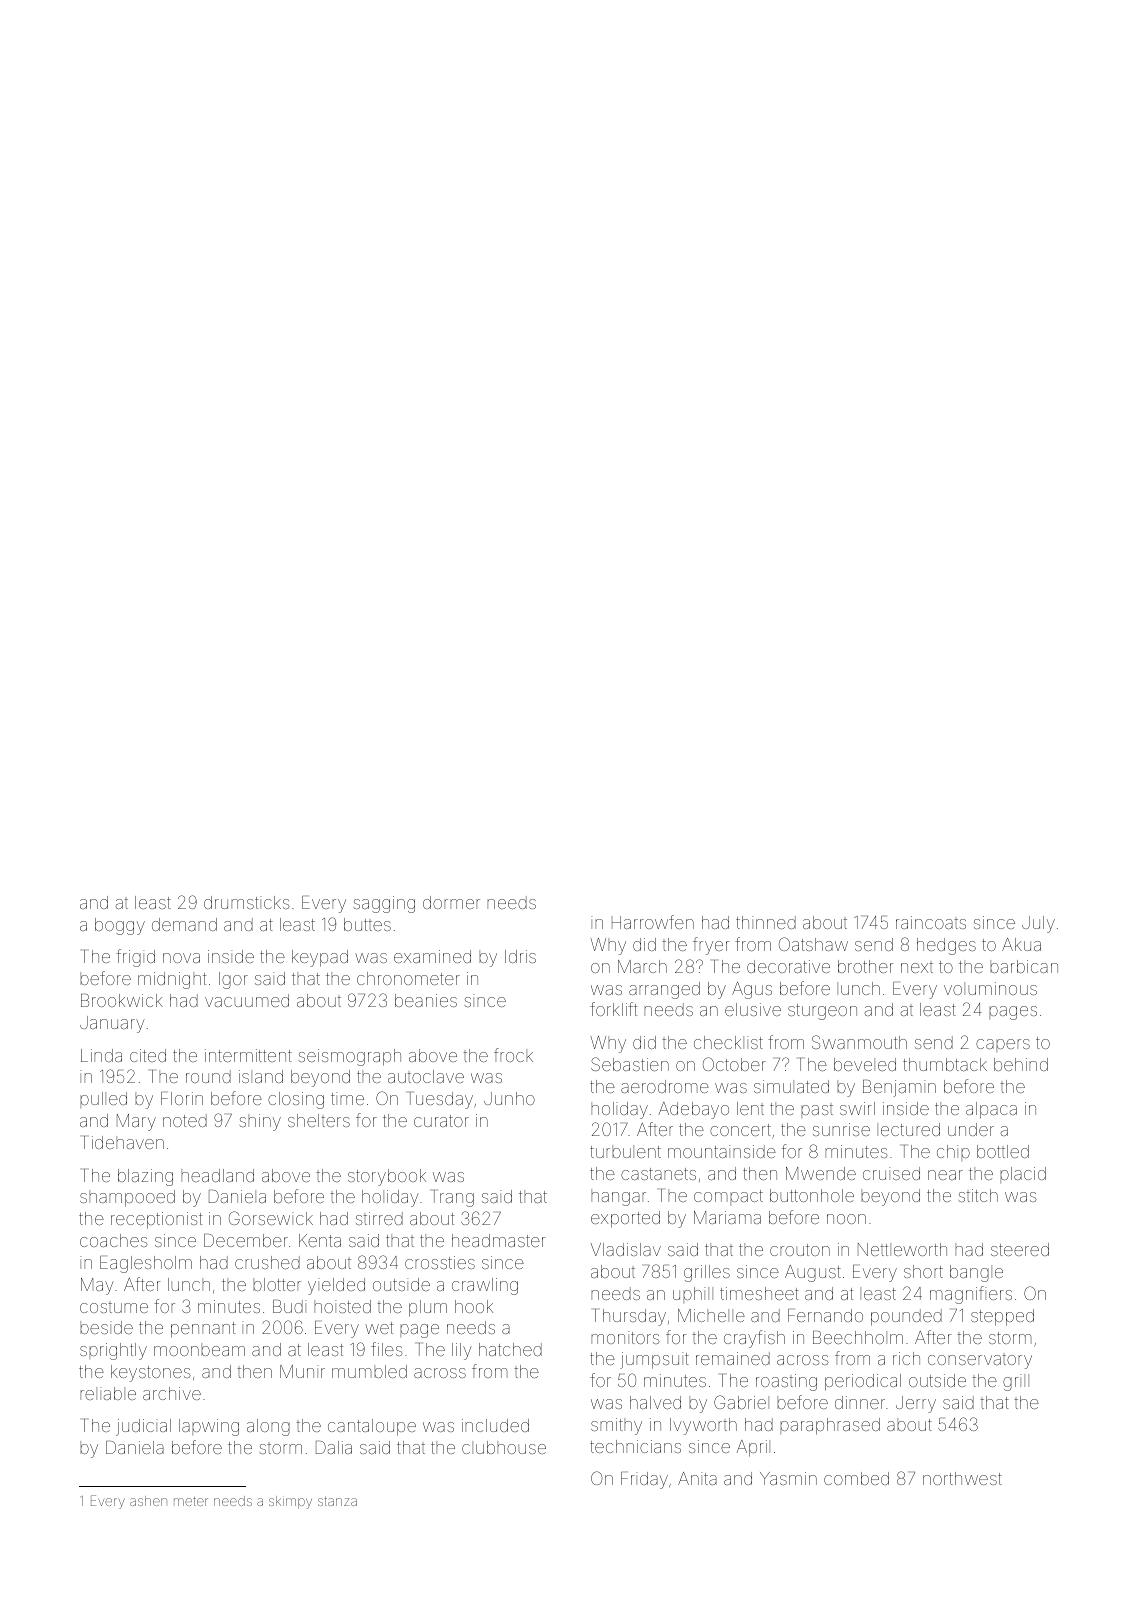 The image size is (1139, 1611). What do you see at coordinates (653, 922) in the screenshot?
I see `Harrowfen` at bounding box center [653, 922].
